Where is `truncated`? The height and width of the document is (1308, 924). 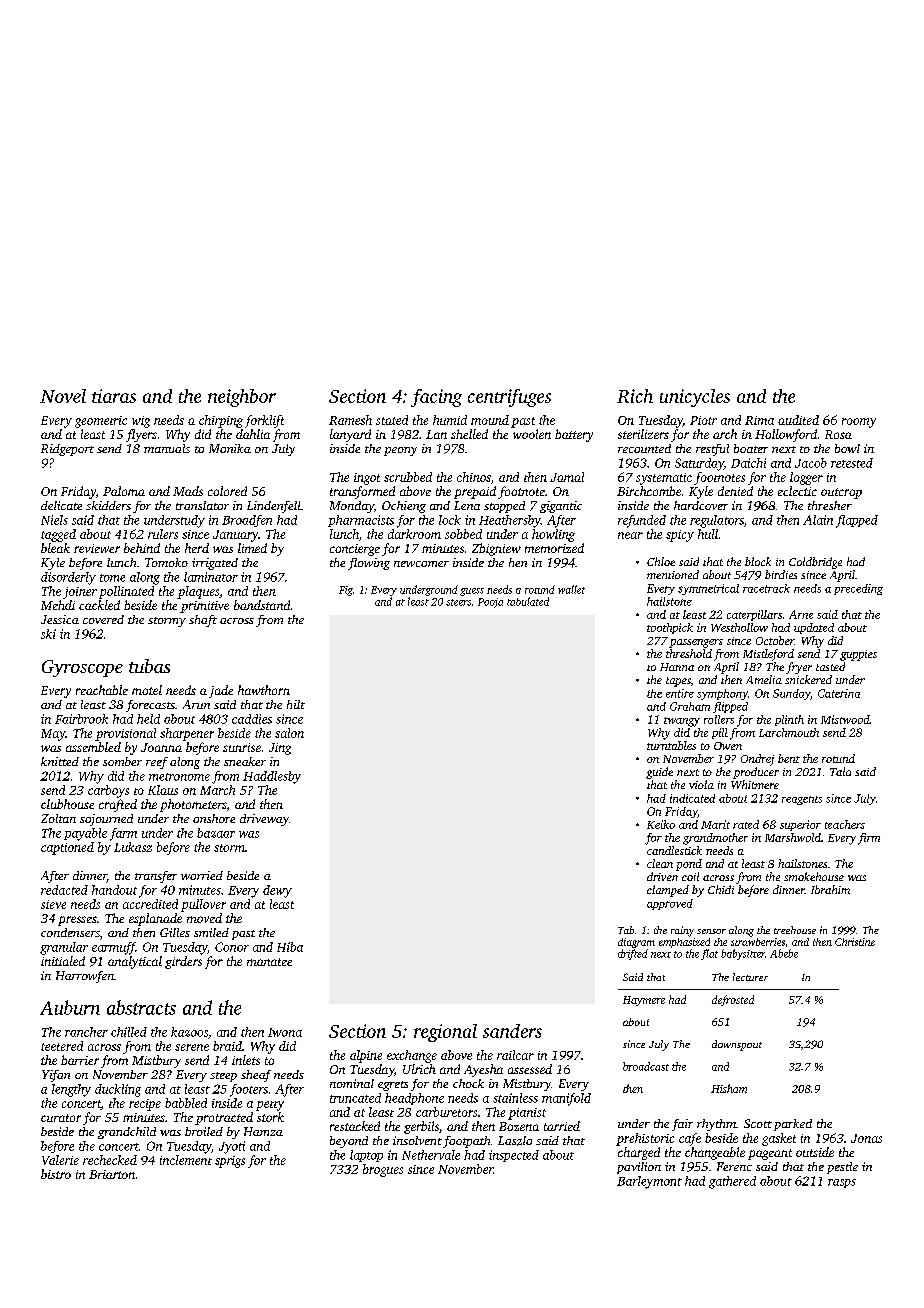
truncated is located at coordinates (355, 1098).
